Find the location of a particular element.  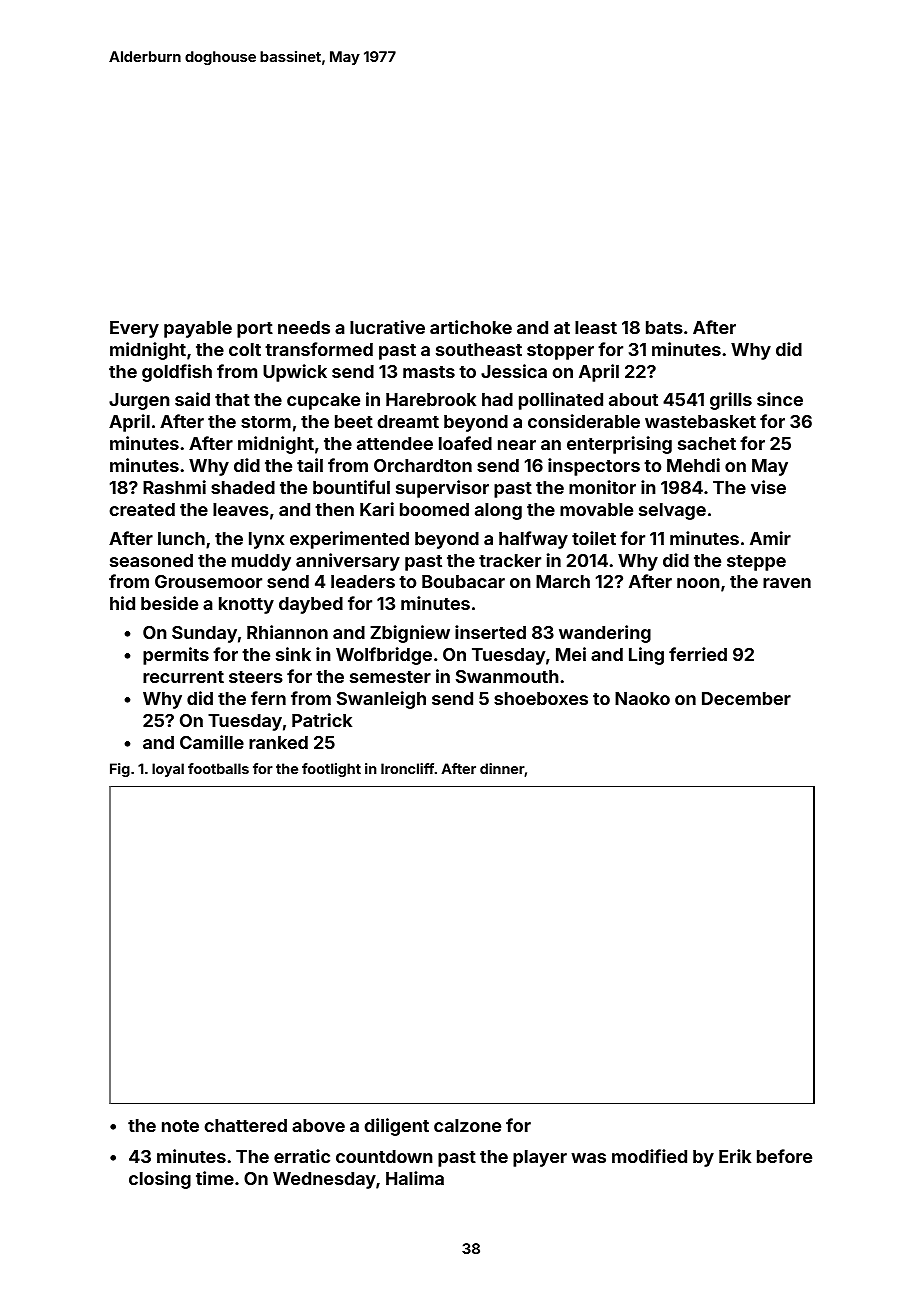

recurrent is located at coordinates (183, 677).
